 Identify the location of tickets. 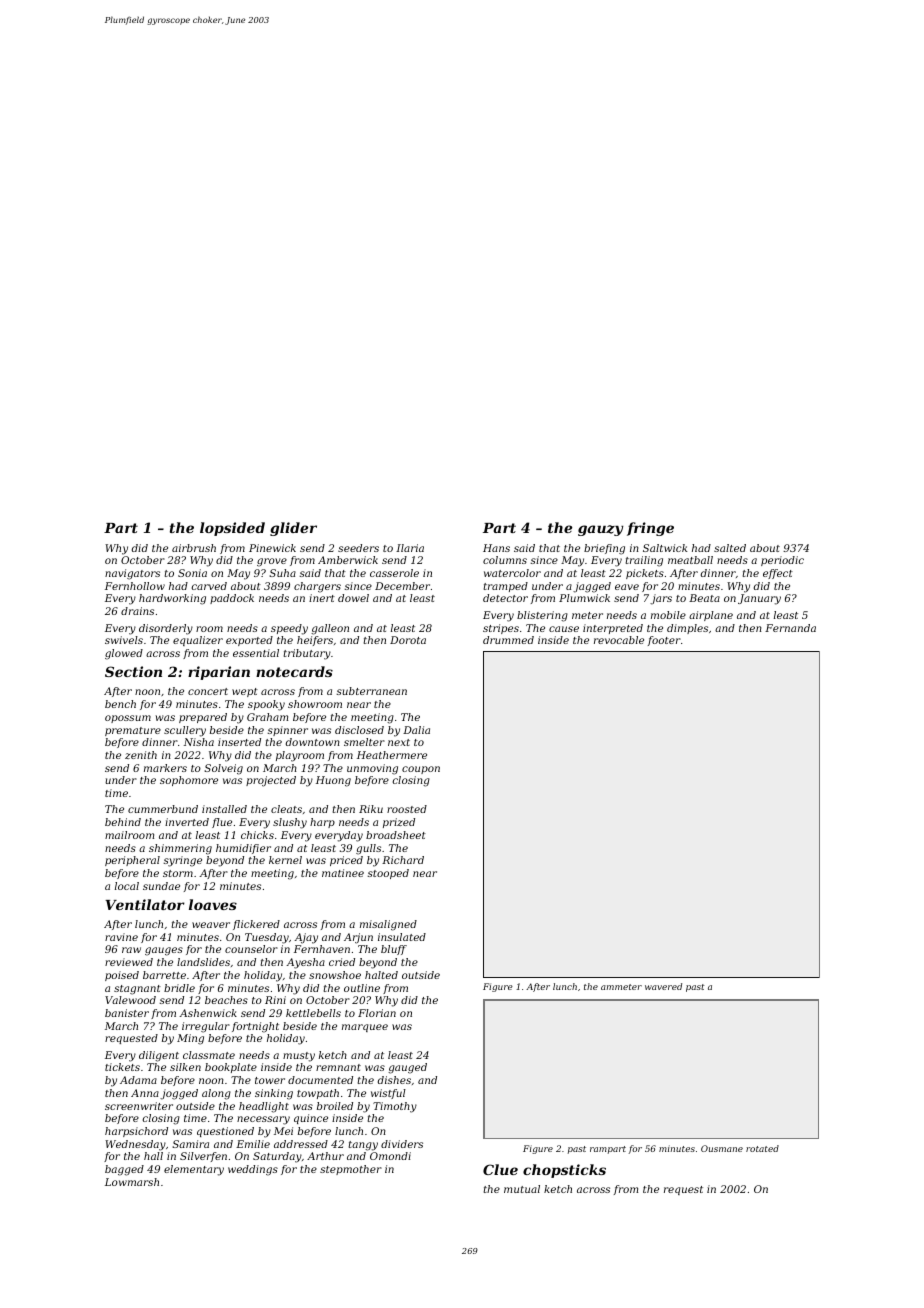
(122, 1067).
